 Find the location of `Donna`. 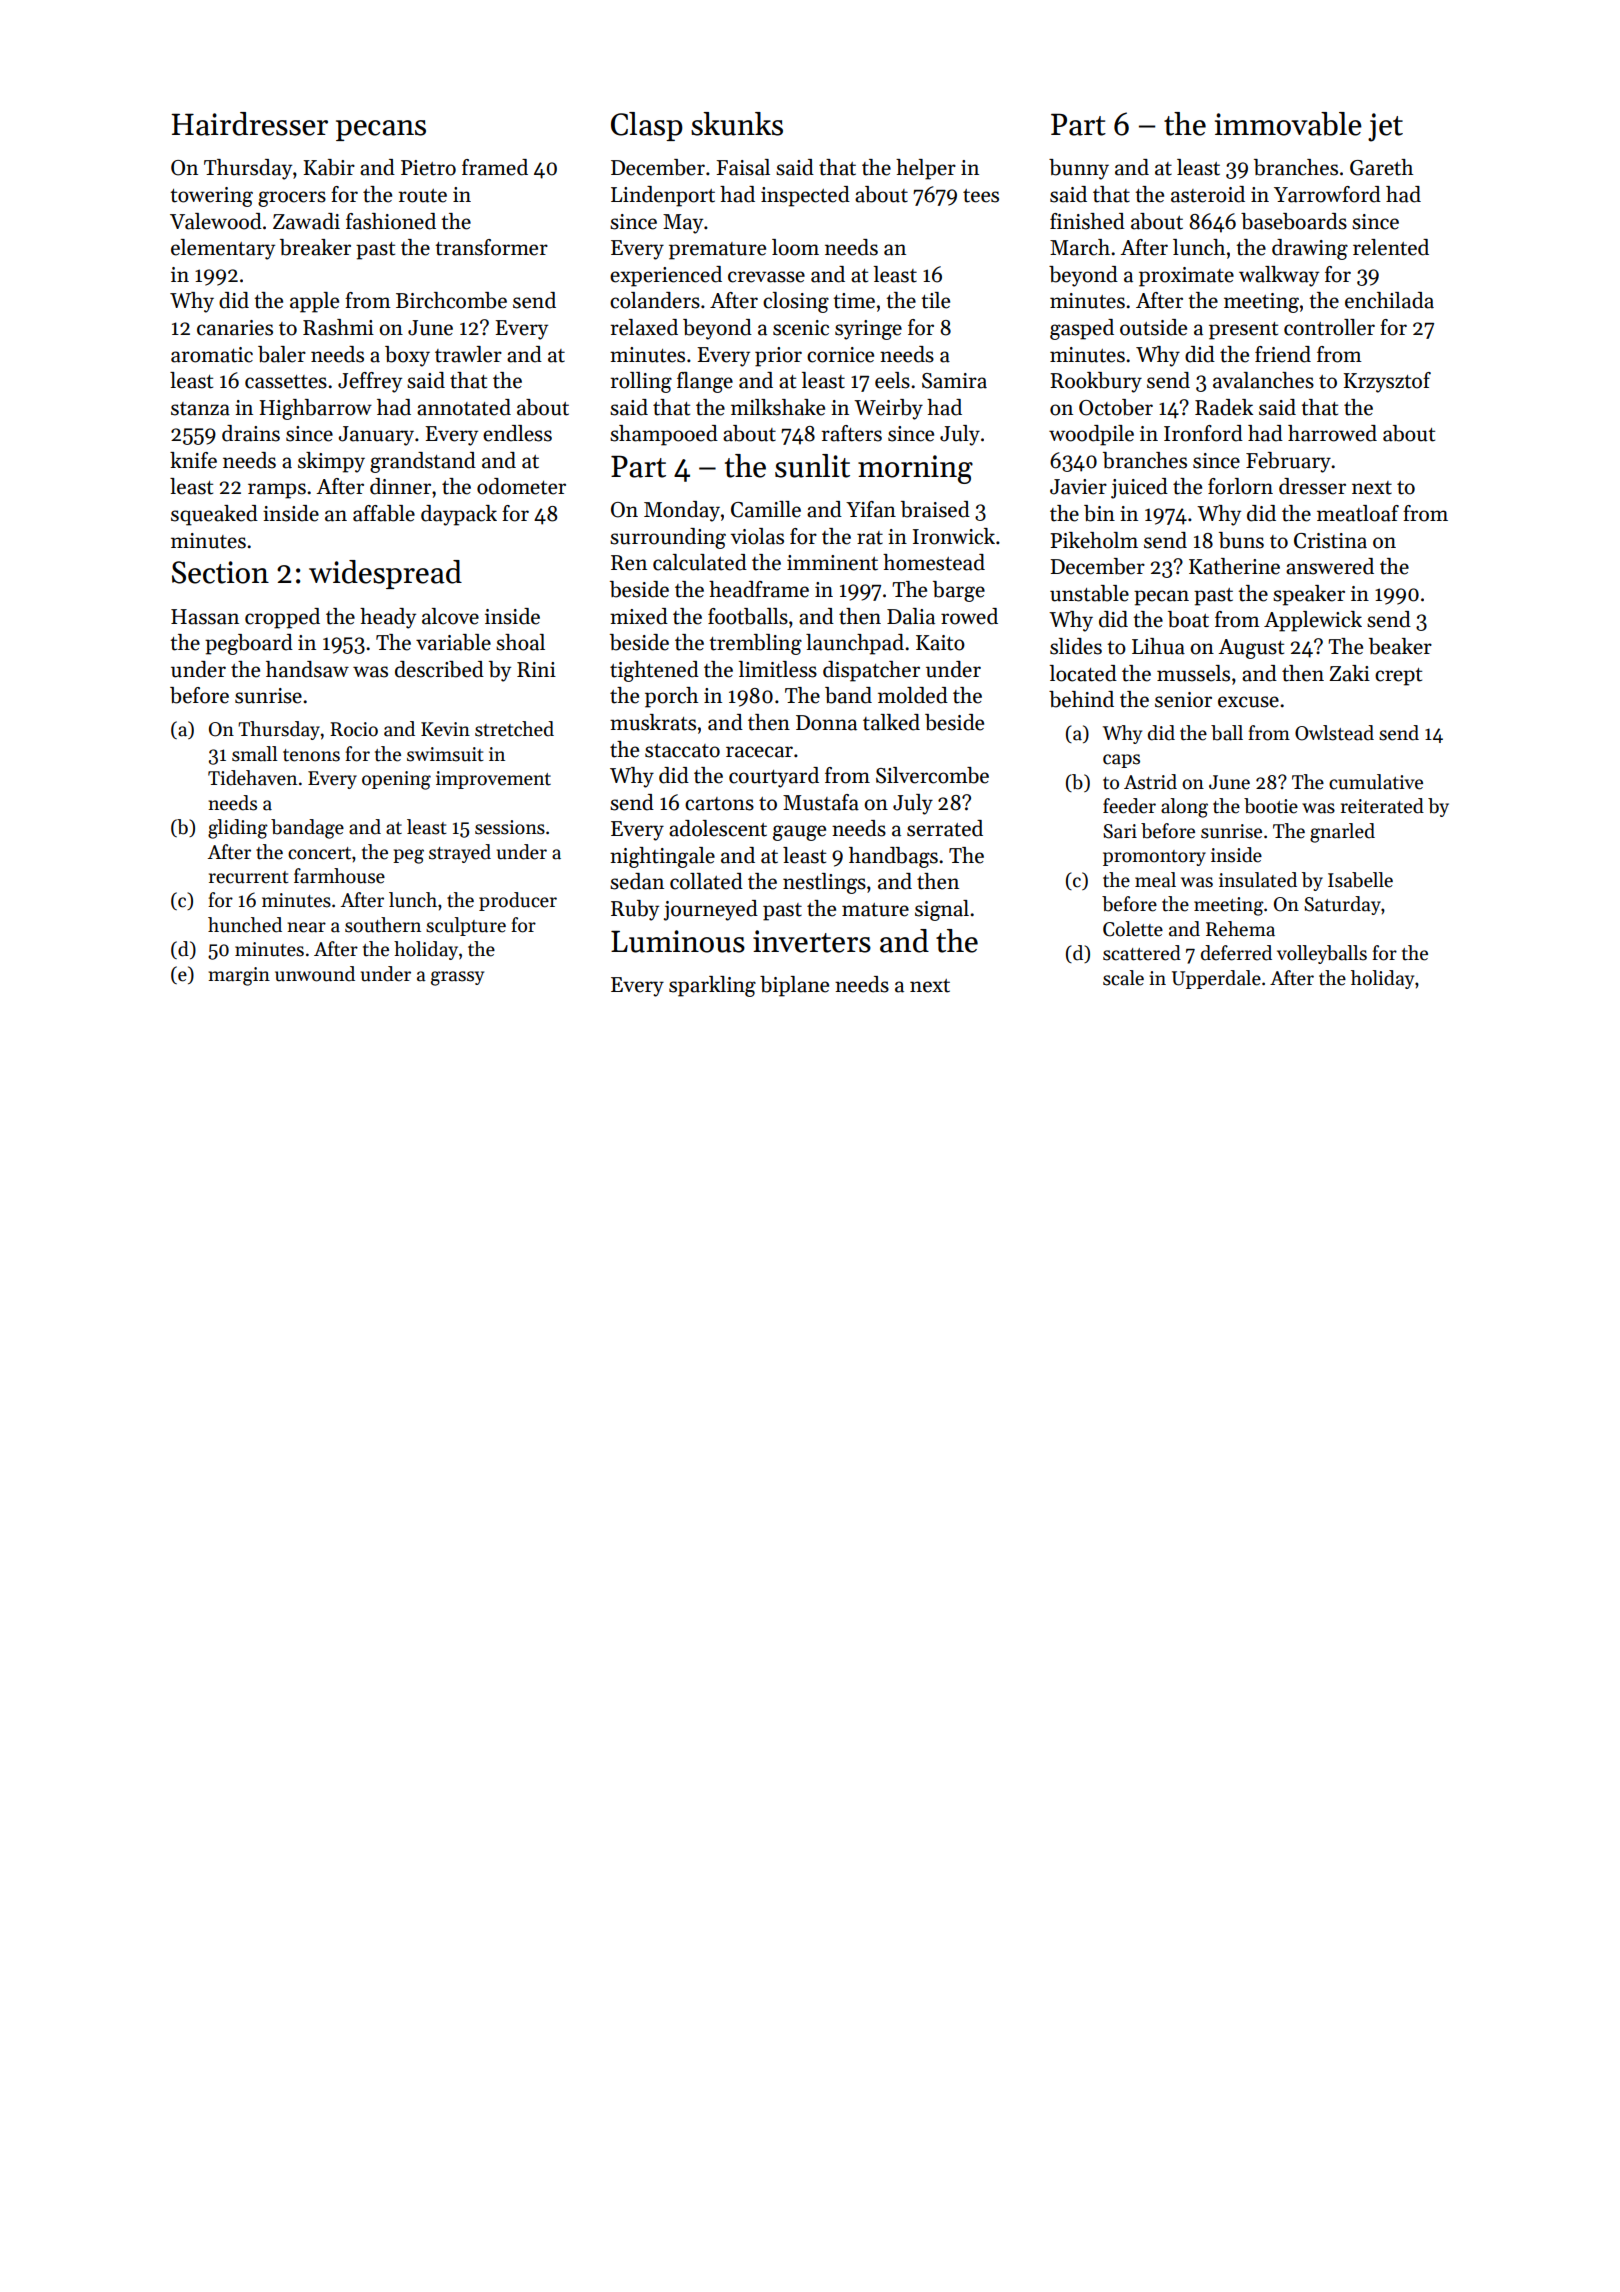

Donna is located at coordinates (826, 723).
